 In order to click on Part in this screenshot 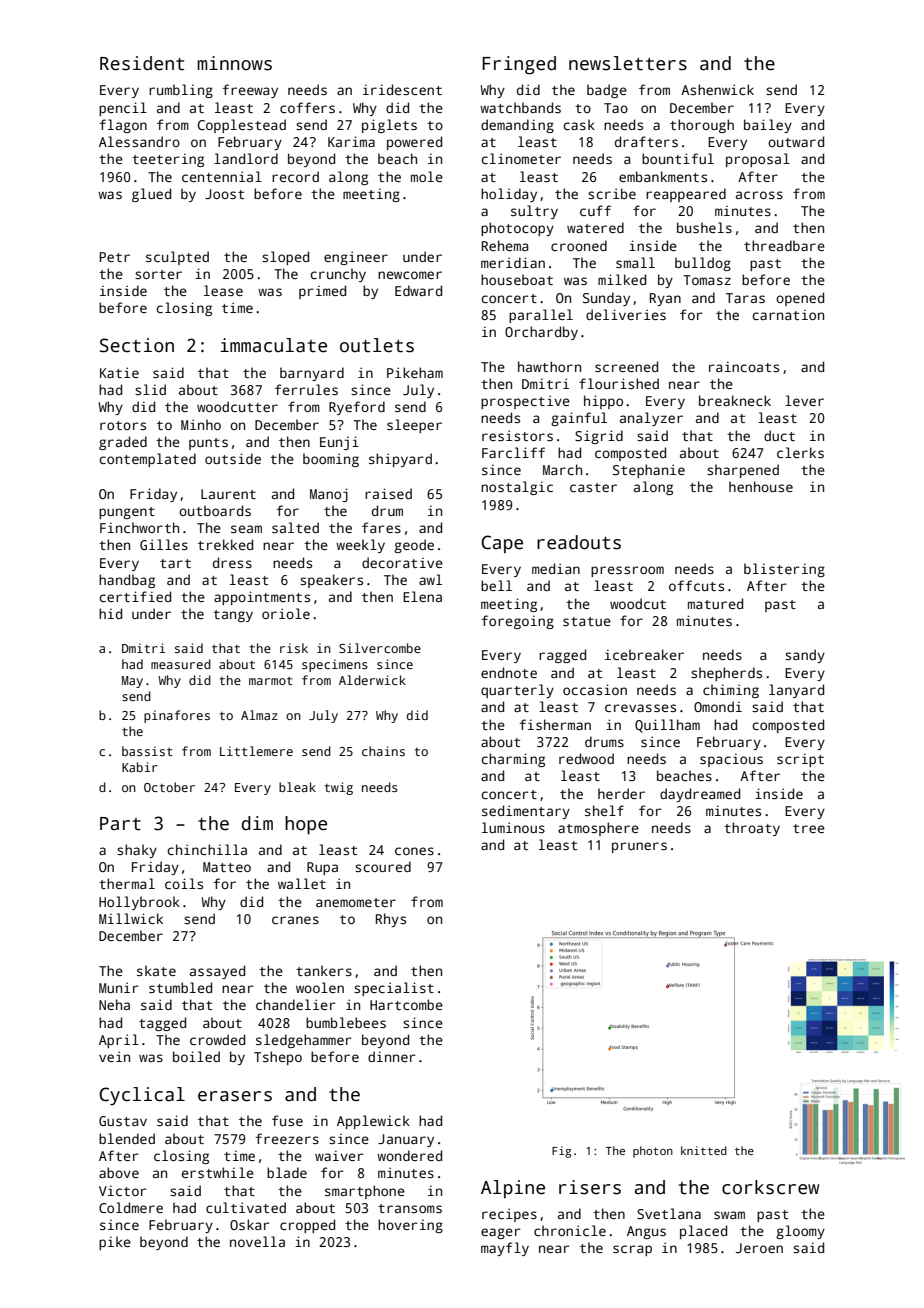, I will do `click(120, 824)`.
